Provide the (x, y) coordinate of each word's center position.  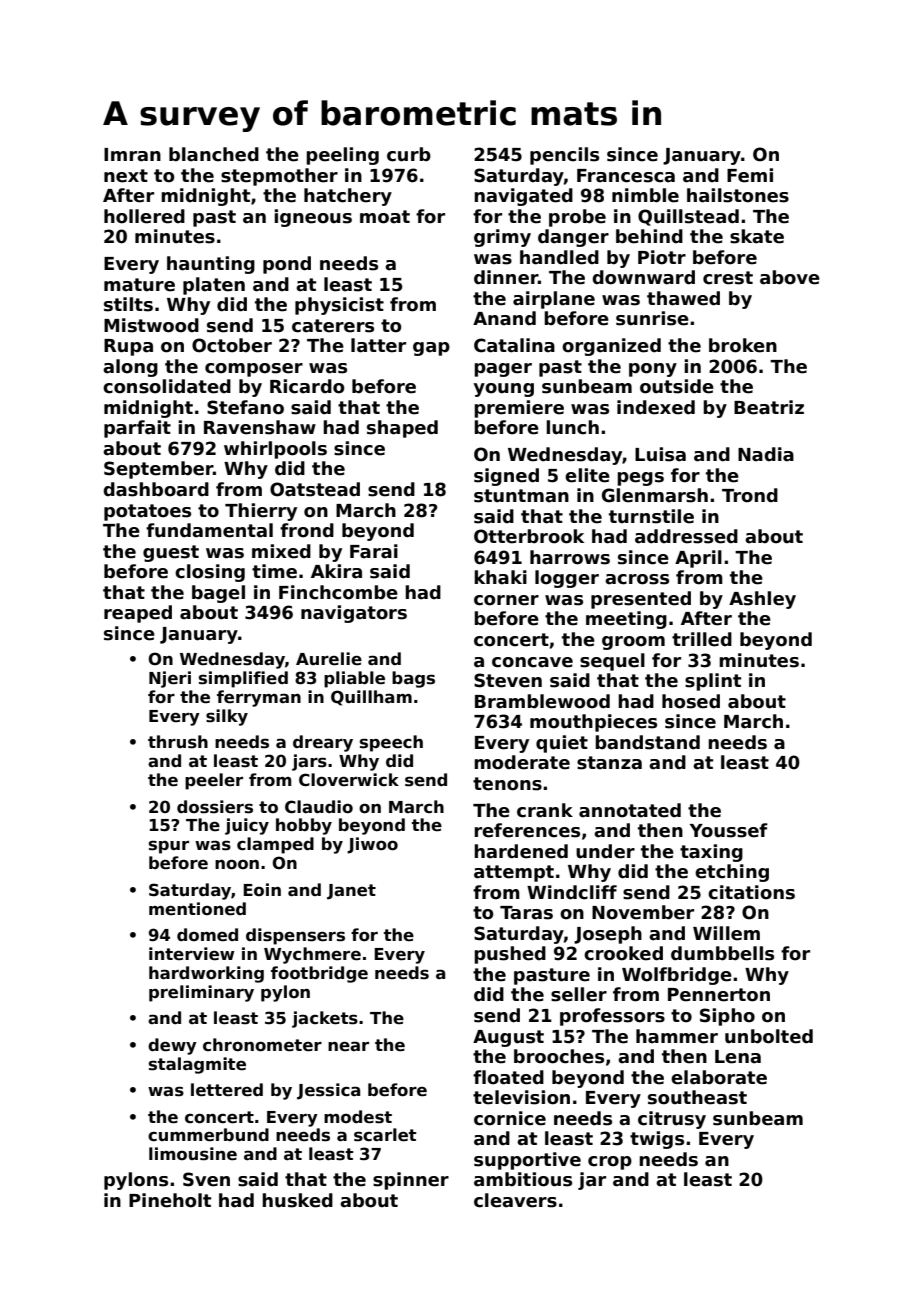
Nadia (766, 454)
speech (391, 743)
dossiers (215, 807)
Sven (206, 1179)
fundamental (209, 530)
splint (713, 682)
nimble (645, 195)
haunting (211, 265)
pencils (564, 156)
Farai (374, 551)
